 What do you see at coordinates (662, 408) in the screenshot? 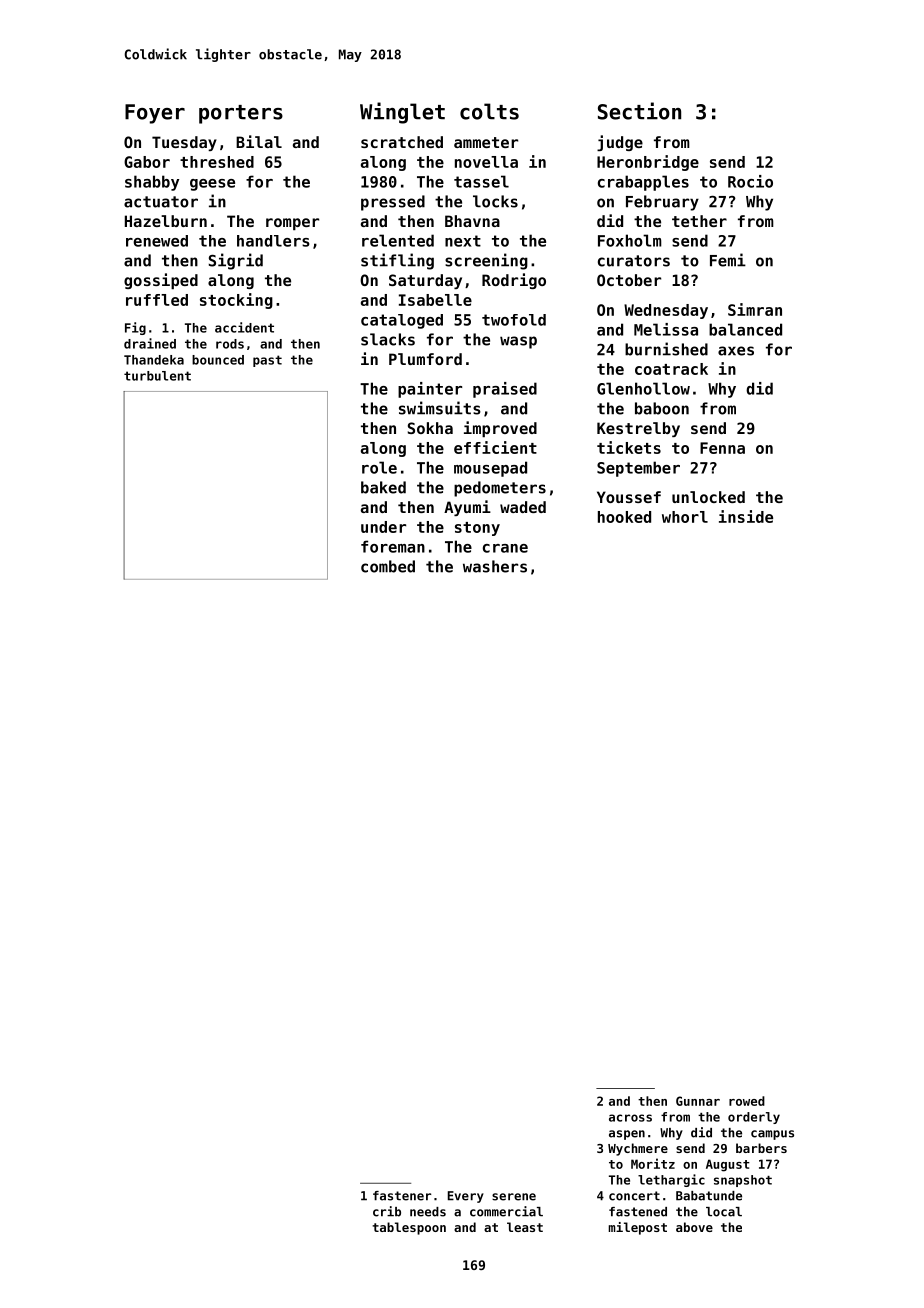
I see `baboon` at bounding box center [662, 408].
